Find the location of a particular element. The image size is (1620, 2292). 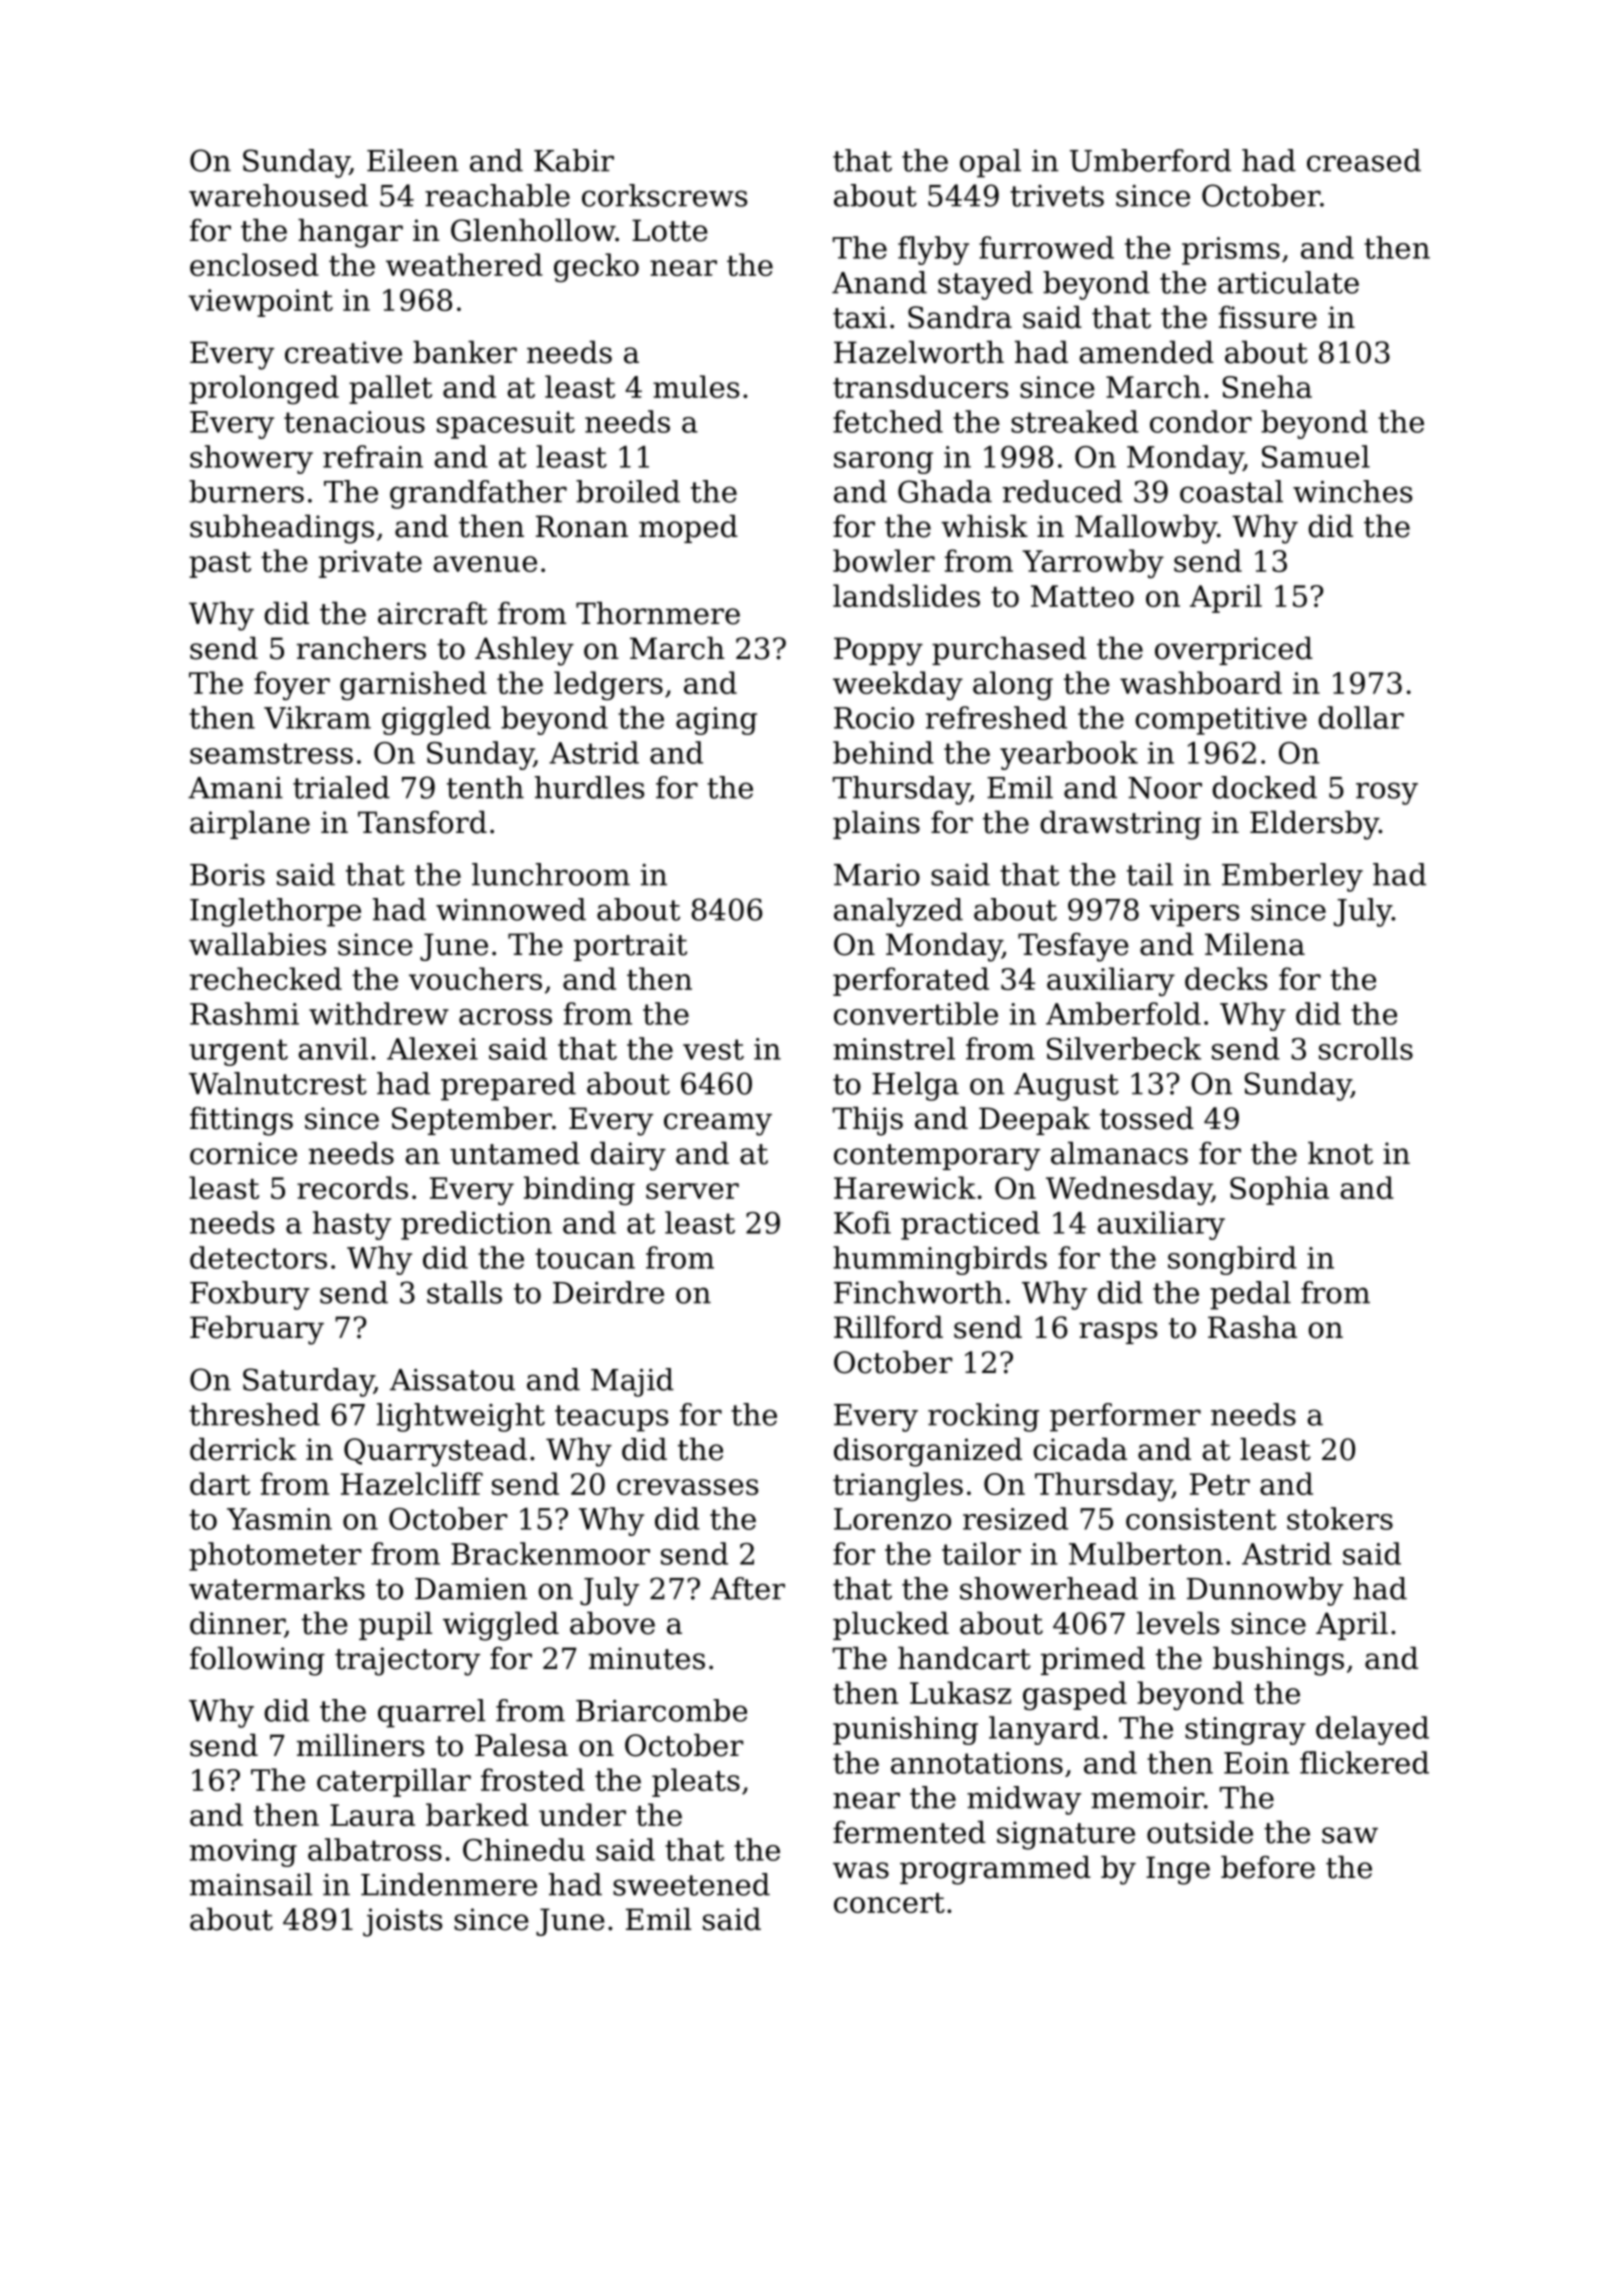

transducers is located at coordinates (920, 386).
